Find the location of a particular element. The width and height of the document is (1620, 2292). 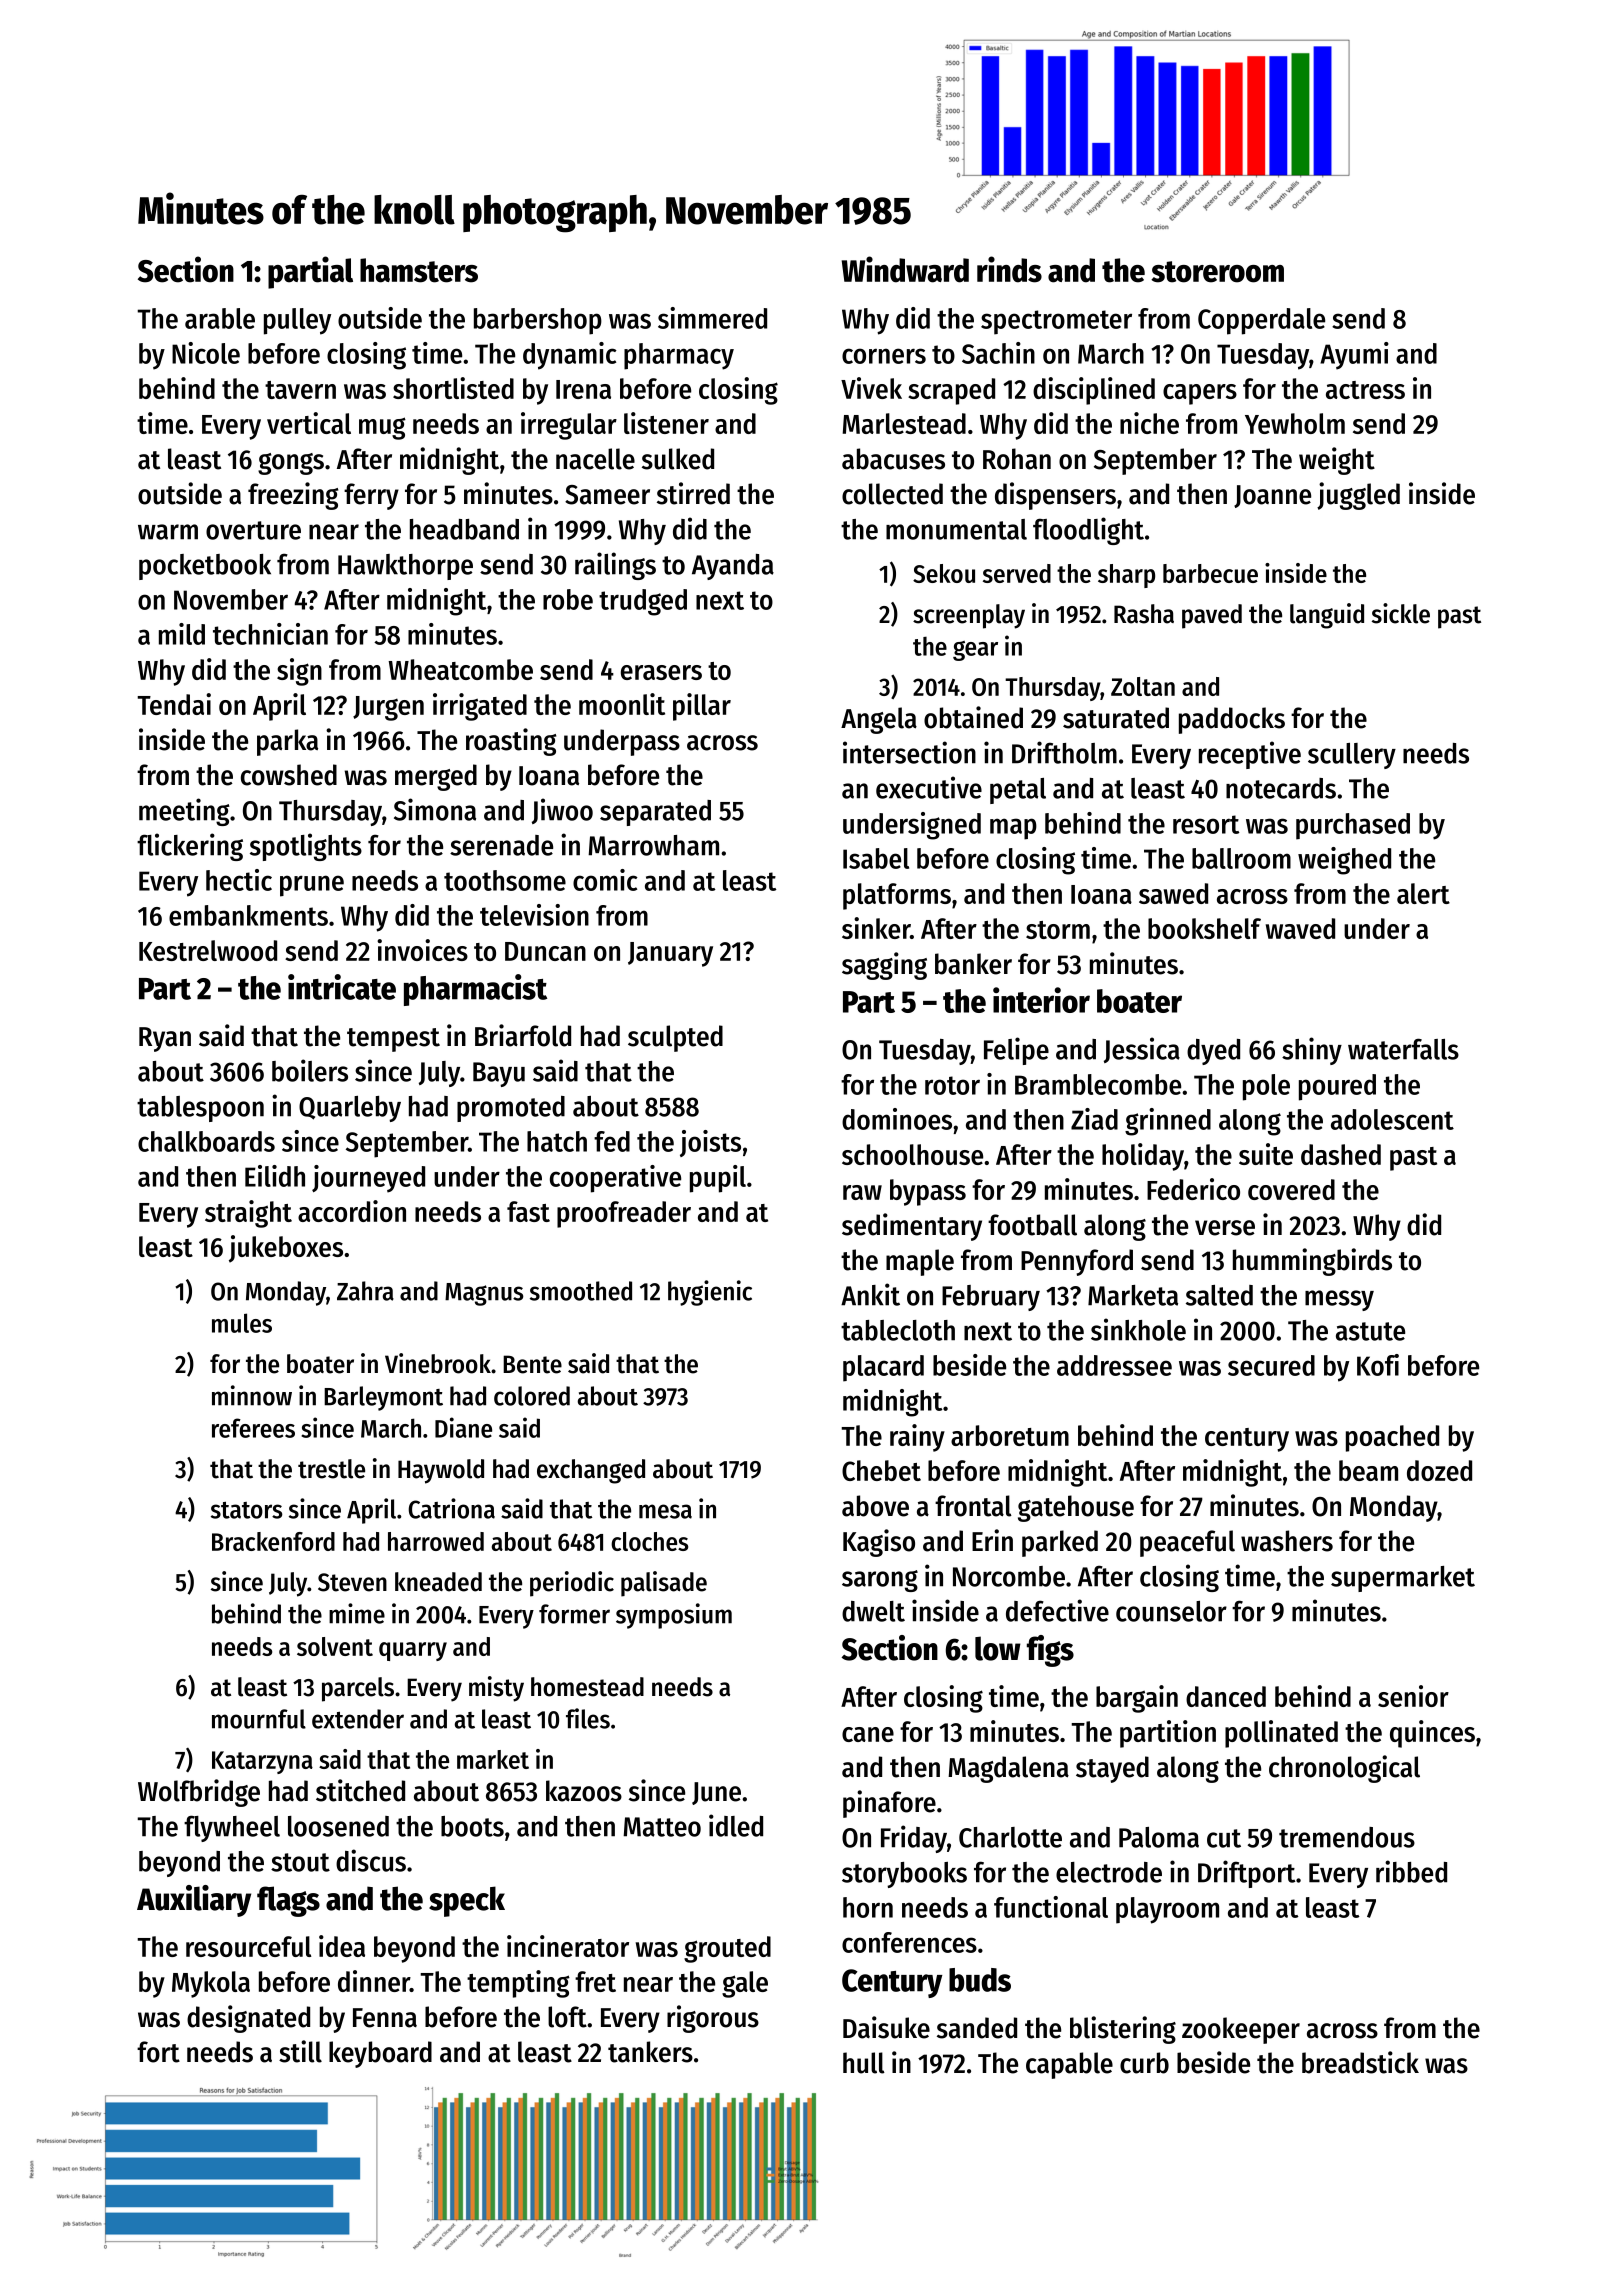

pole is located at coordinates (1266, 1087).
